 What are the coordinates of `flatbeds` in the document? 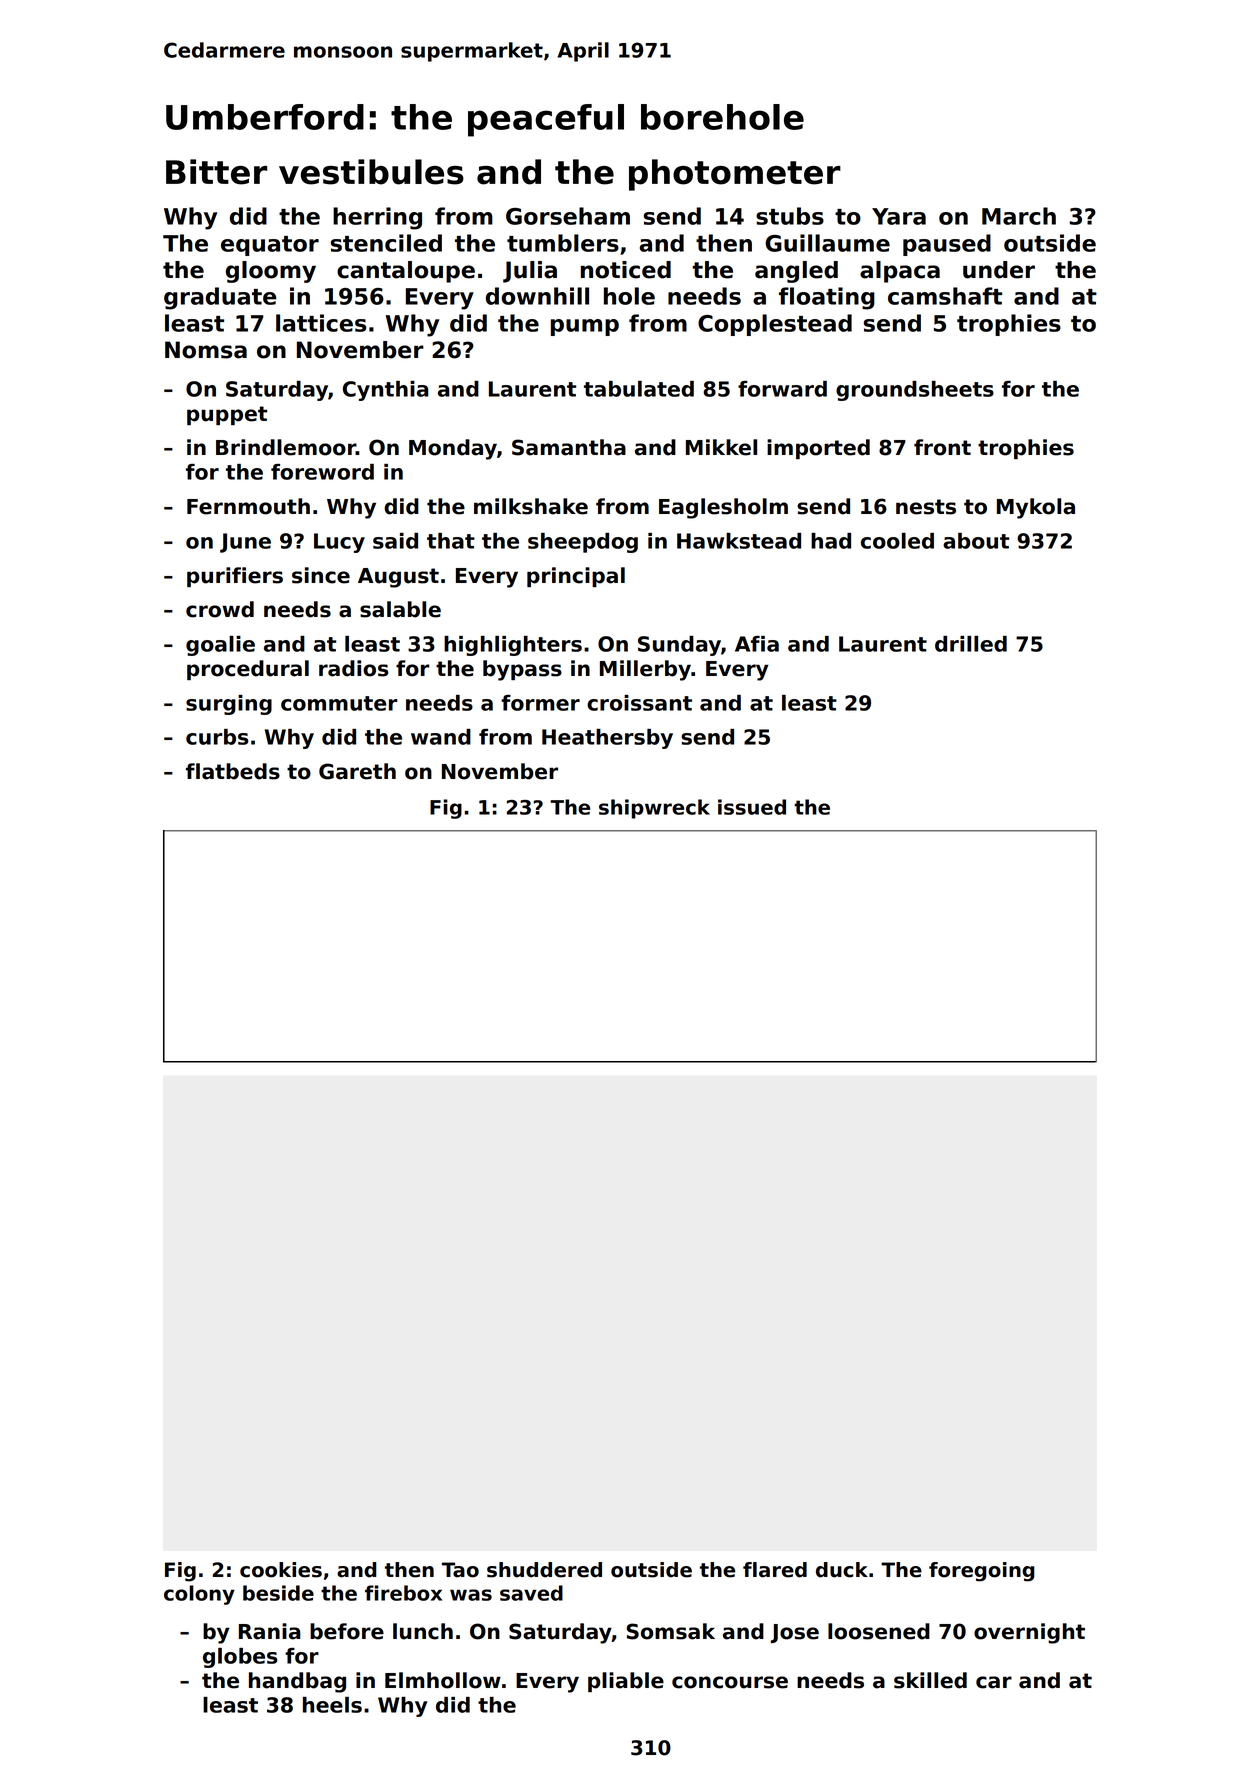 It's located at (233, 771).
